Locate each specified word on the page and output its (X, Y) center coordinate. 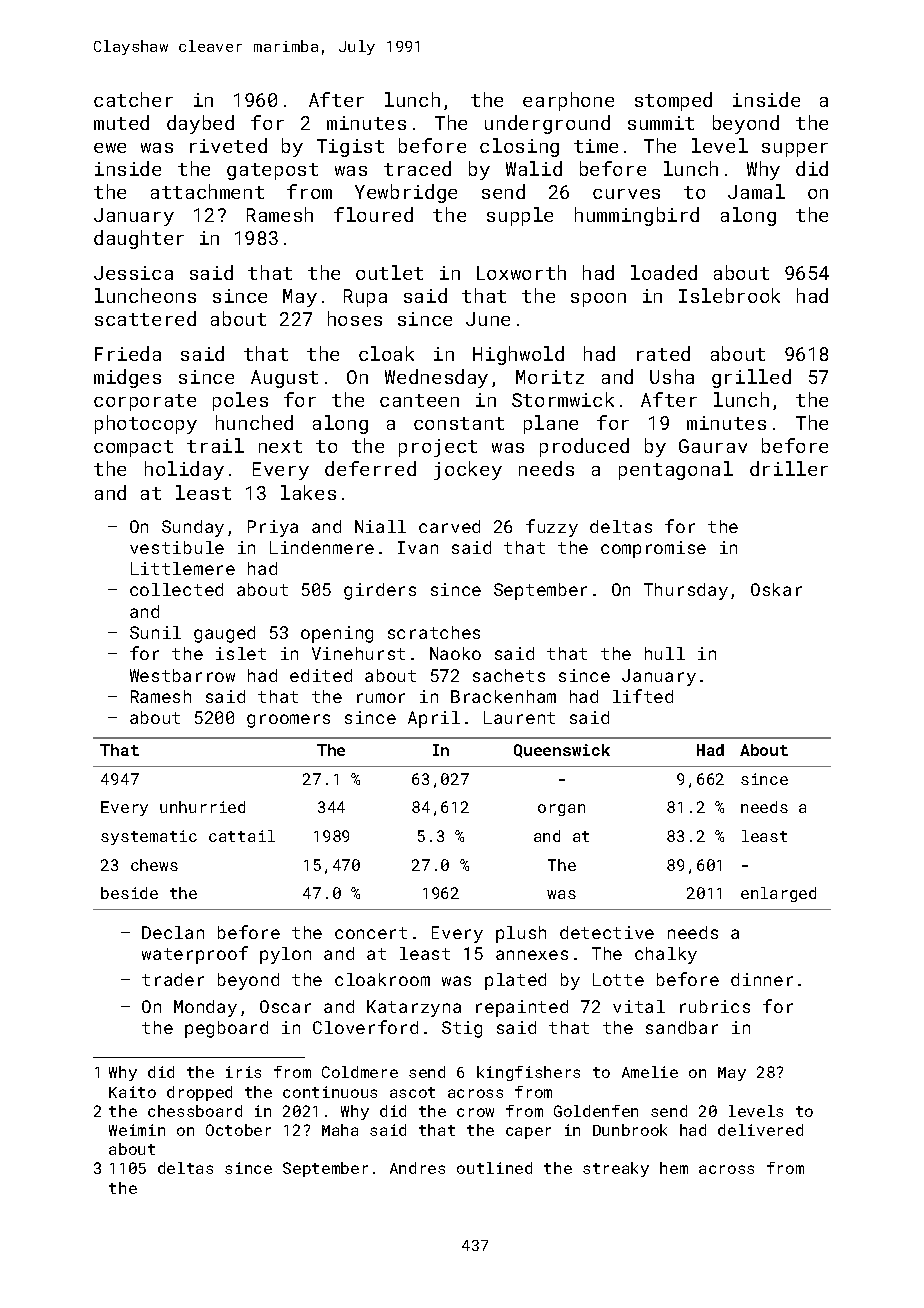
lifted (643, 696)
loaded (664, 272)
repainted (522, 1008)
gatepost (272, 171)
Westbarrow (182, 675)
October (238, 1130)
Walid (534, 168)
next (280, 446)
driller (789, 468)
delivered (760, 1130)
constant (459, 423)
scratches (434, 632)
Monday (205, 1008)
